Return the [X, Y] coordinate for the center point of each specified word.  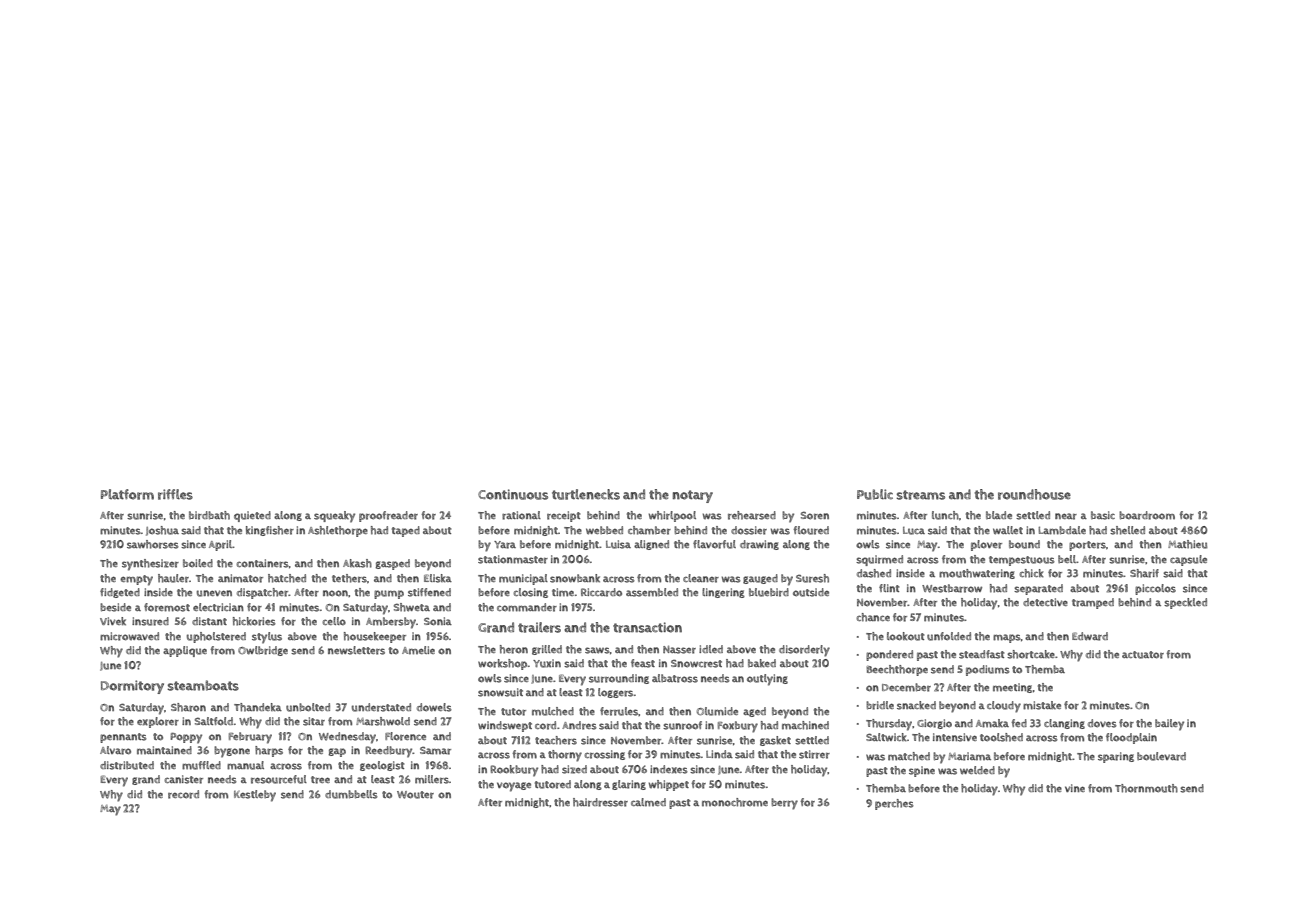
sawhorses [153, 544]
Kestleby [255, 796]
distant [209, 621]
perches [894, 804]
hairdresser [600, 802]
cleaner [701, 578]
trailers [539, 627]
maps [1007, 638]
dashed [874, 573]
